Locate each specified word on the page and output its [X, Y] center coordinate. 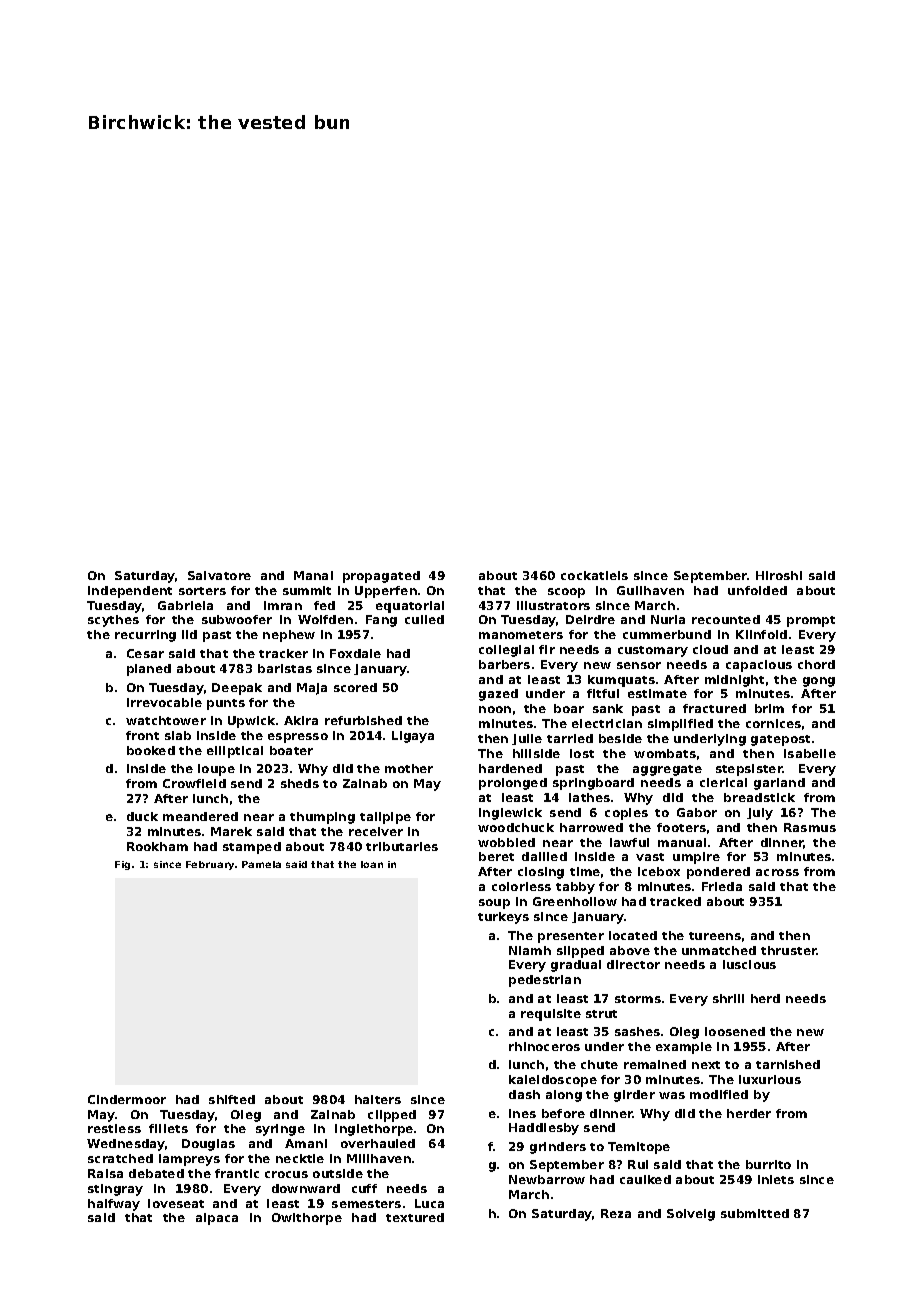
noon [495, 709]
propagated [381, 577]
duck [142, 816]
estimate [657, 693]
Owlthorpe [307, 1219]
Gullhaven [650, 590]
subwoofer [237, 619]
